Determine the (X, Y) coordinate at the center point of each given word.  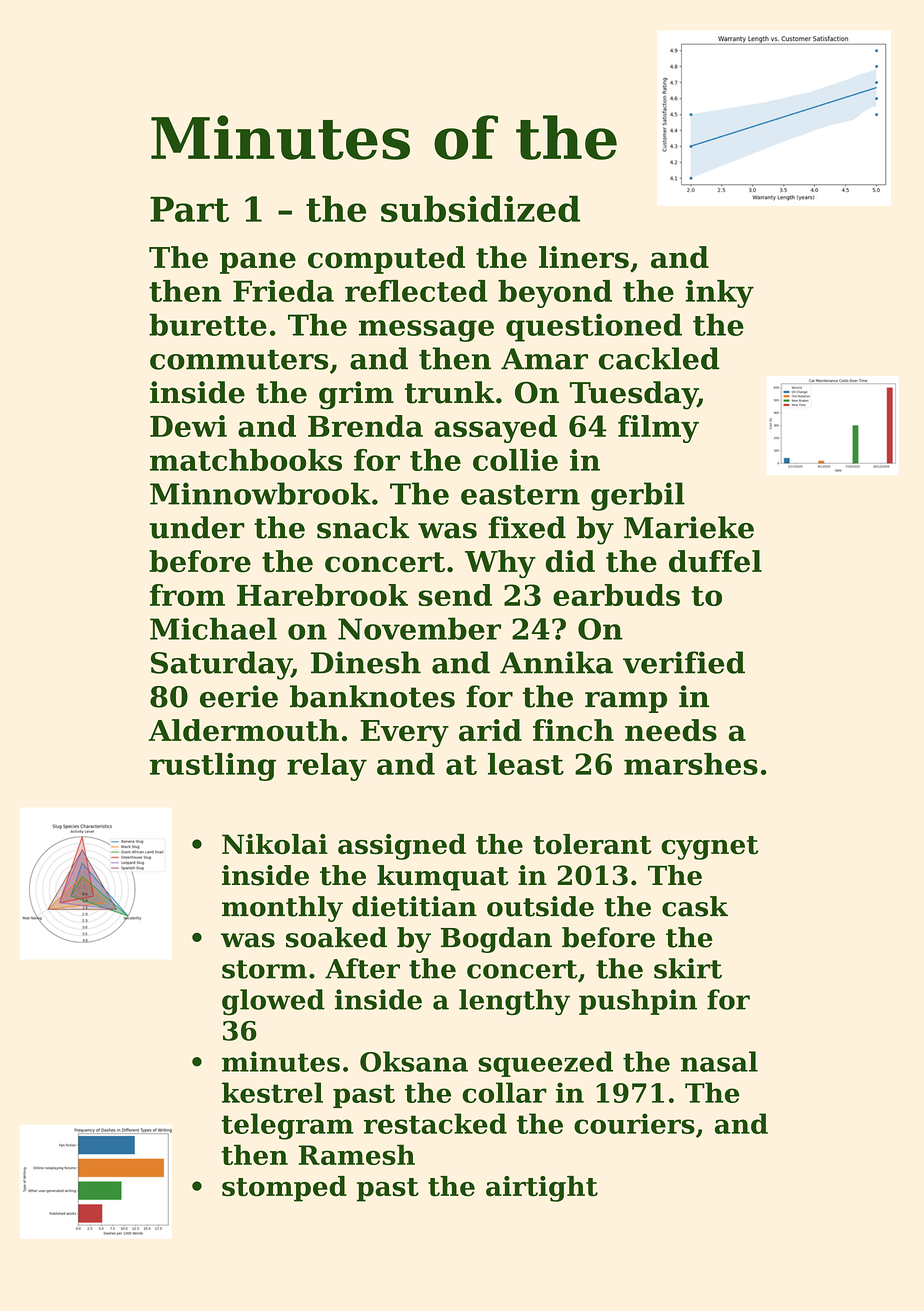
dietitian (414, 906)
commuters (239, 359)
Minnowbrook (260, 493)
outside (540, 906)
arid (490, 730)
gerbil (638, 496)
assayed (495, 429)
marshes (691, 764)
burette (208, 324)
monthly (282, 909)
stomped (284, 1189)
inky (719, 294)
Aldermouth (244, 730)
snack (363, 527)
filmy (658, 429)
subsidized (480, 208)
